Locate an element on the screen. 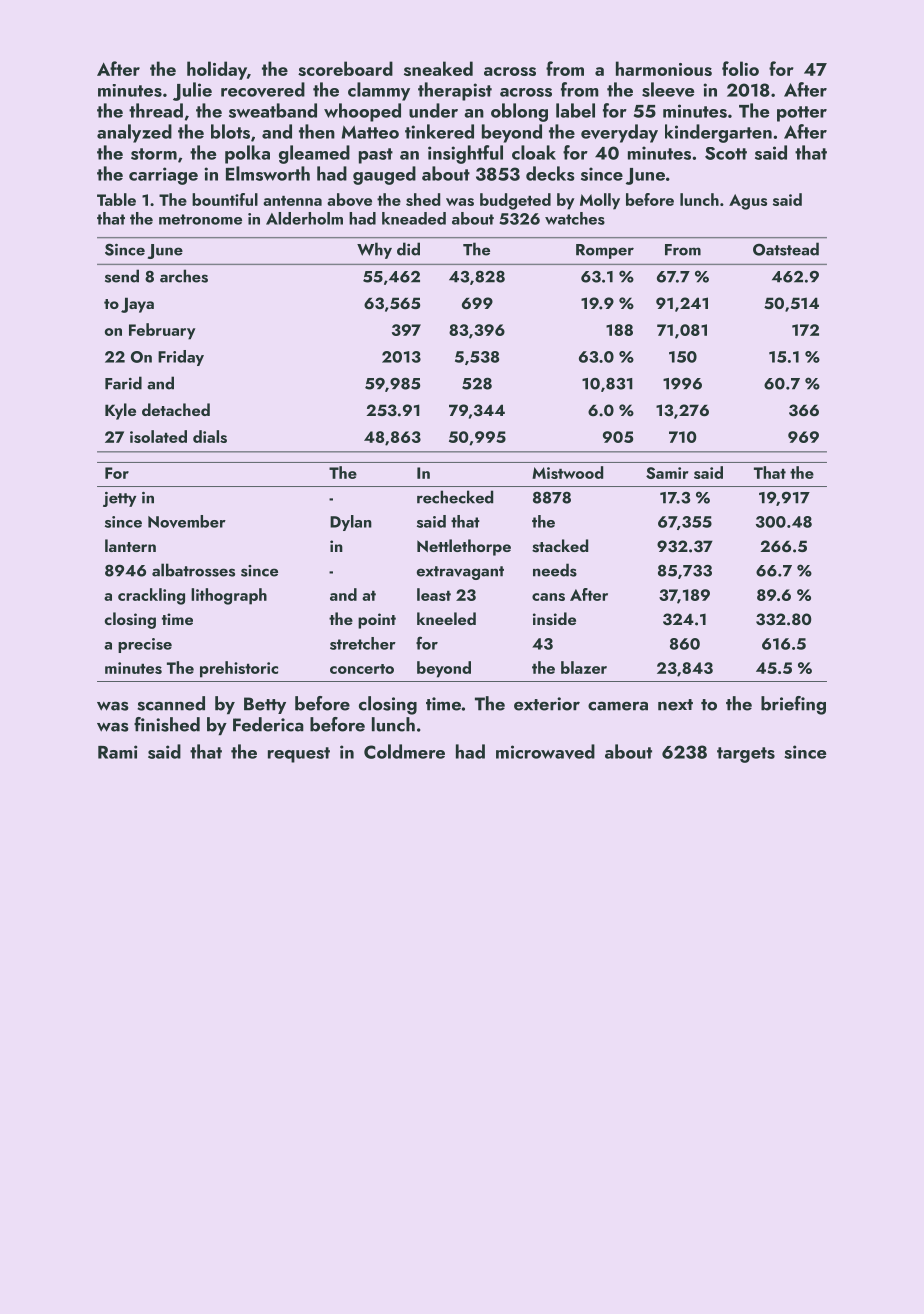  whooped is located at coordinates (362, 112).
